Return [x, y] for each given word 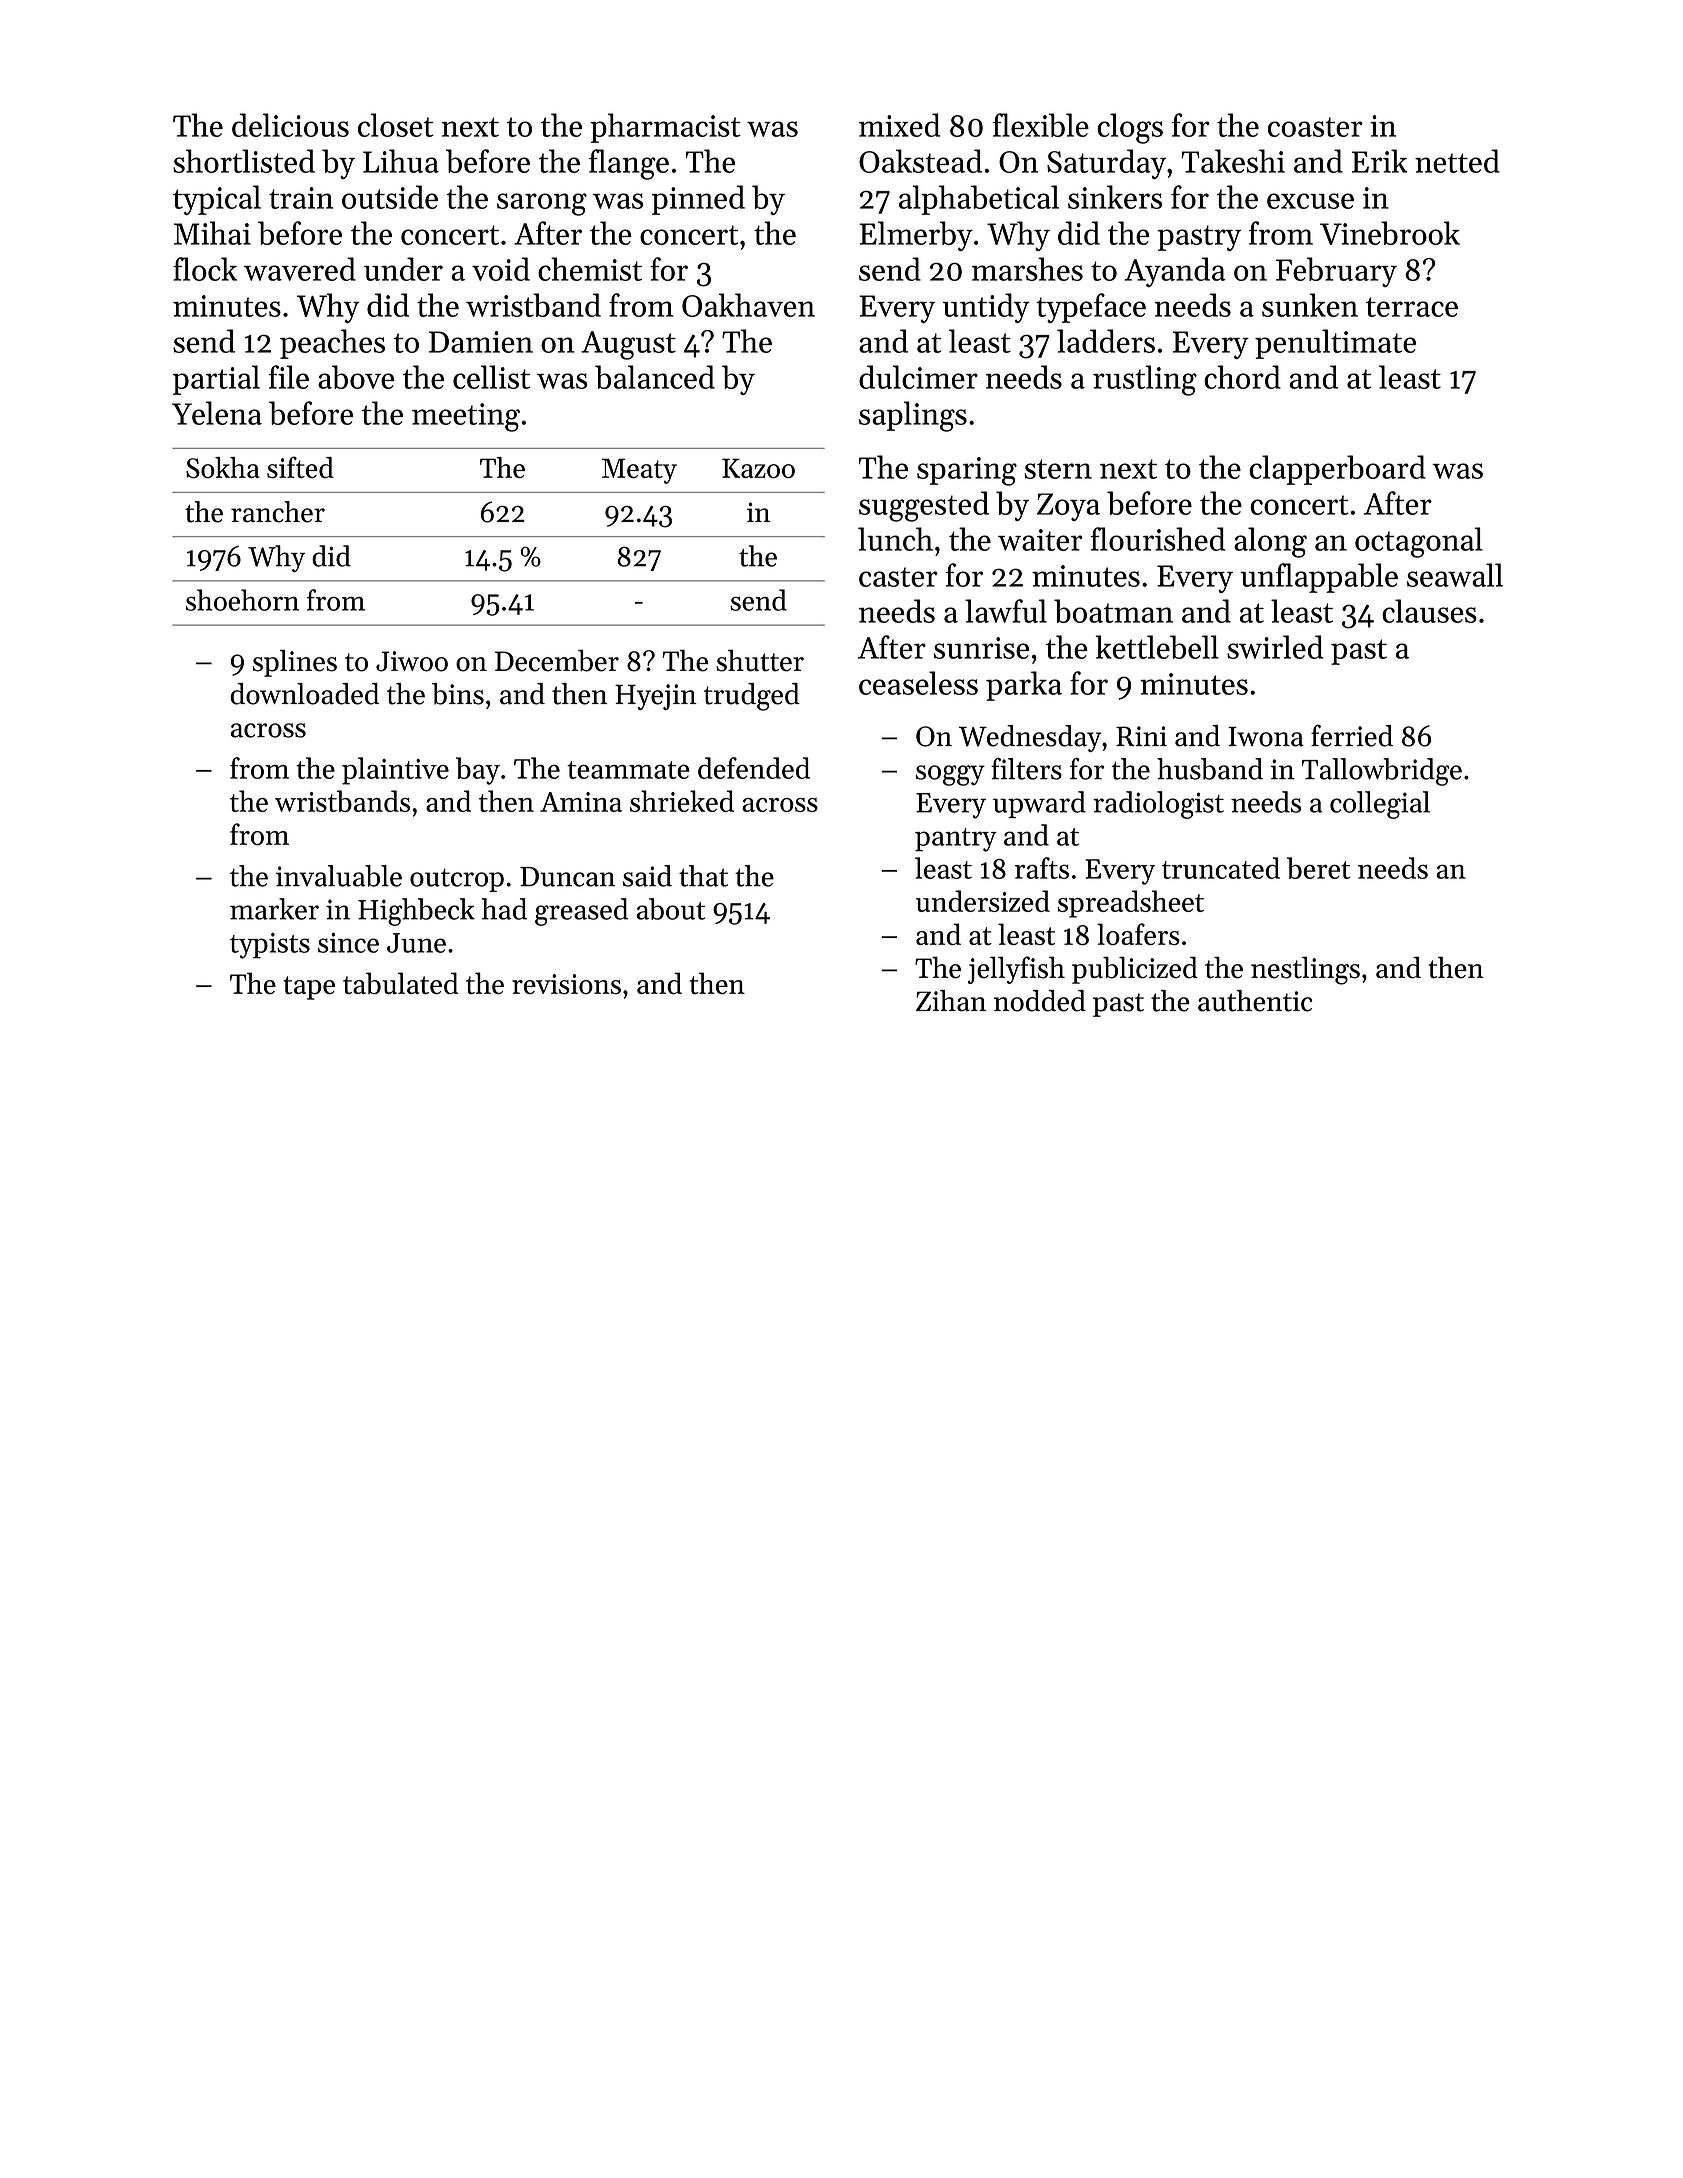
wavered [300, 269]
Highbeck [416, 912]
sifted [300, 467]
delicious [290, 125]
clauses [1429, 611]
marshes [1027, 269]
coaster [1315, 127]
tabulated [401, 983]
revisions [566, 984]
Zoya [1068, 507]
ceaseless [918, 683]
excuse [1310, 201]
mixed [899, 125]
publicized [1135, 970]
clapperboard [1337, 470]
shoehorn [242, 600]
